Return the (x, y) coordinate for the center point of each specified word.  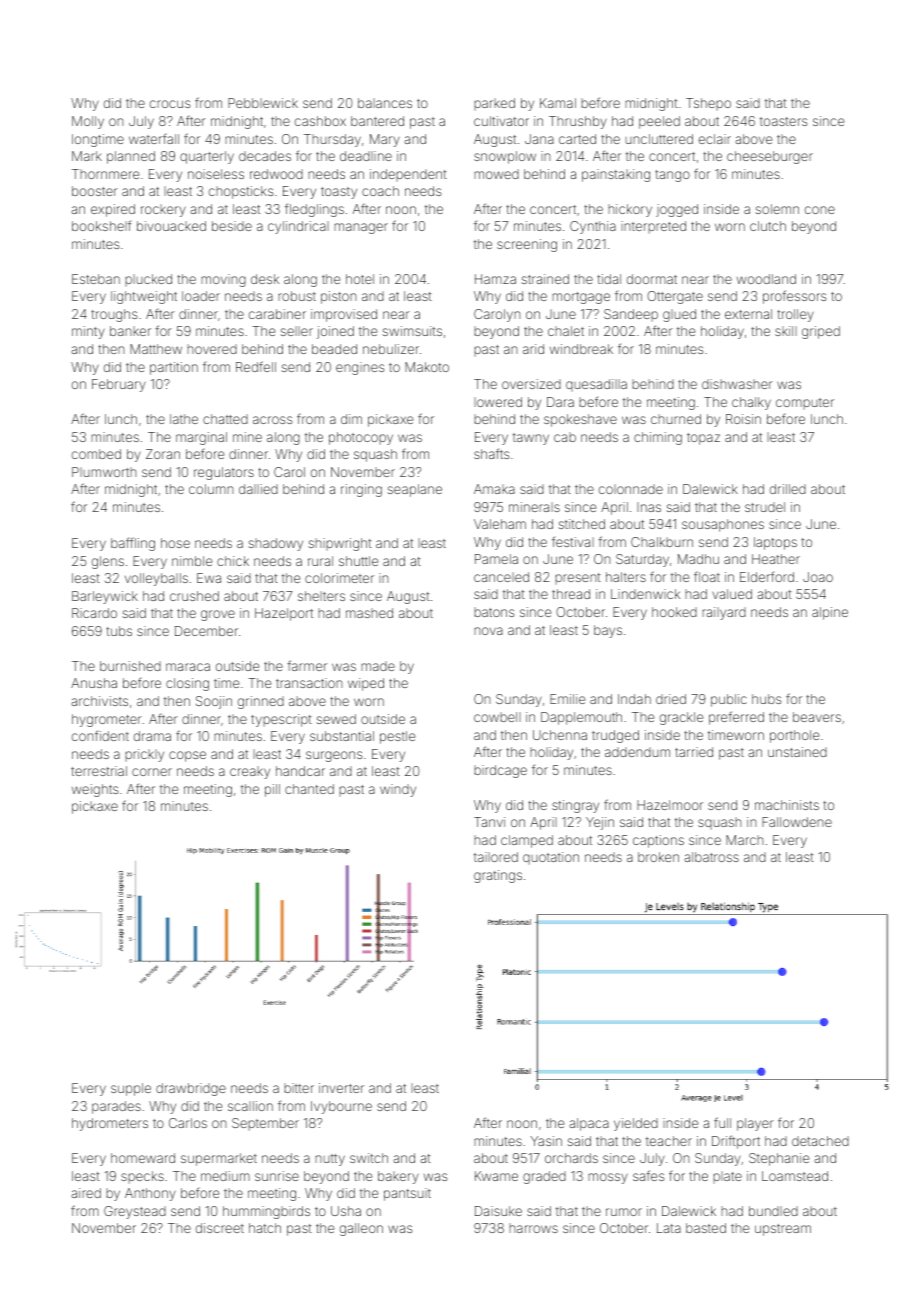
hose (175, 543)
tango (672, 176)
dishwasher (737, 384)
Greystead (135, 1212)
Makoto (427, 367)
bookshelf (101, 225)
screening (527, 245)
